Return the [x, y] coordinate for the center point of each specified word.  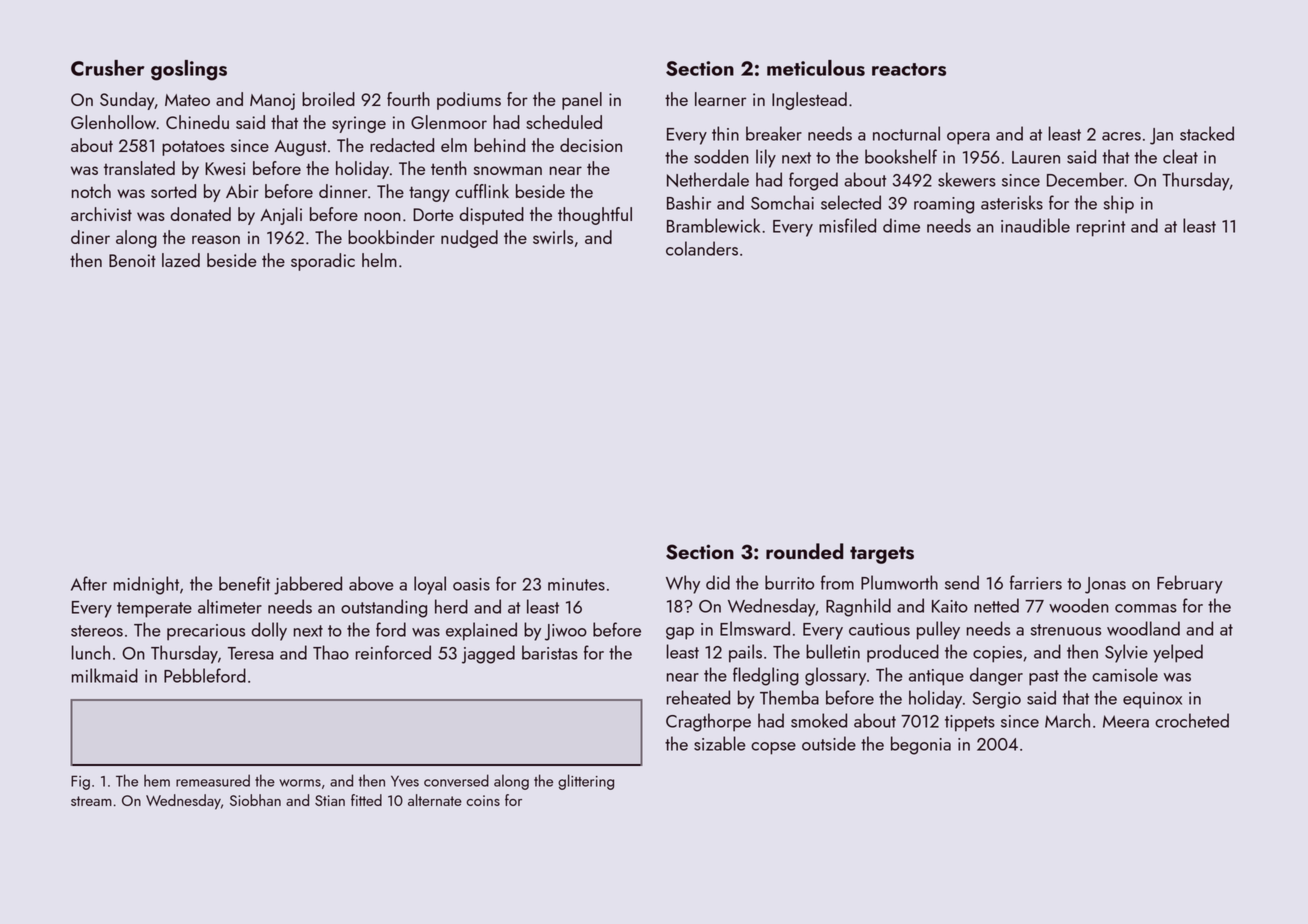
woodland [1143, 628]
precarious [206, 632]
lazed [181, 260]
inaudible [1035, 225]
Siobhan [255, 800]
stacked [1207, 133]
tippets [970, 723]
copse [773, 748]
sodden [721, 156]
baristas [550, 652]
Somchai [782, 202]
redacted [402, 145]
